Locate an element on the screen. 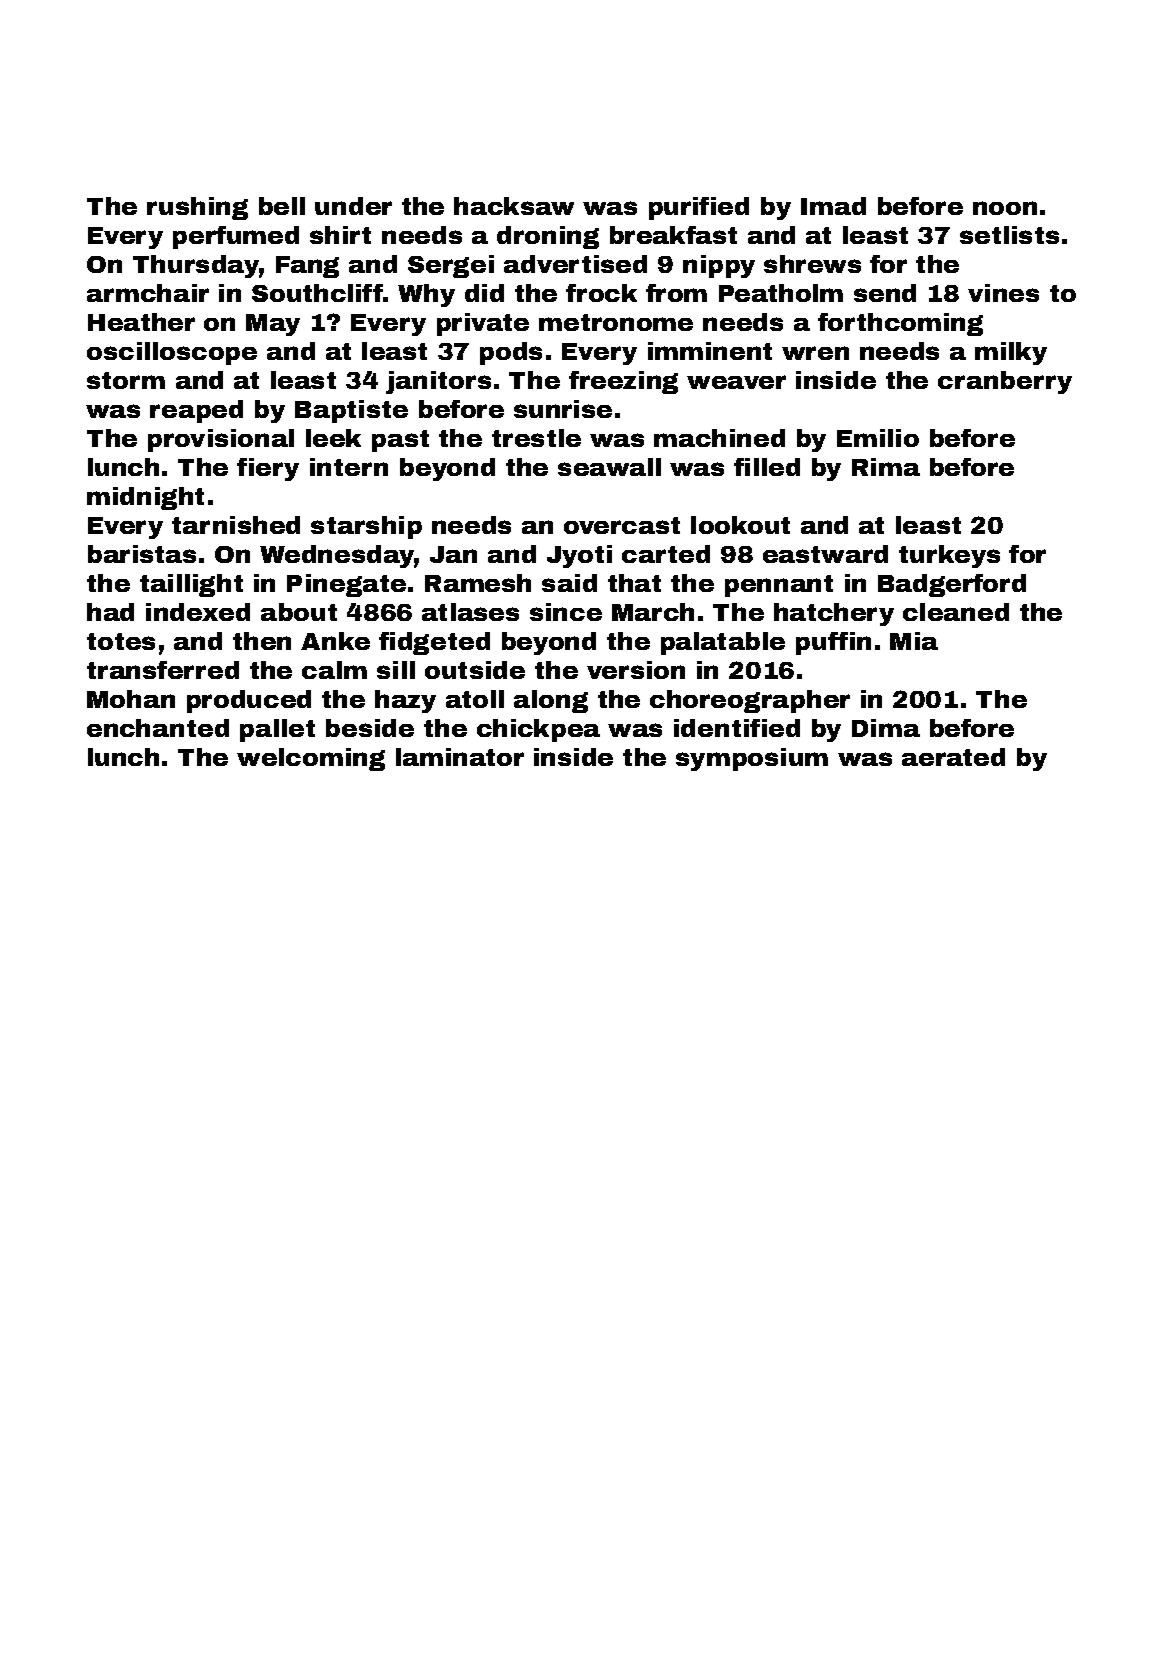 The image size is (1165, 1654). midnight is located at coordinates (145, 498).
